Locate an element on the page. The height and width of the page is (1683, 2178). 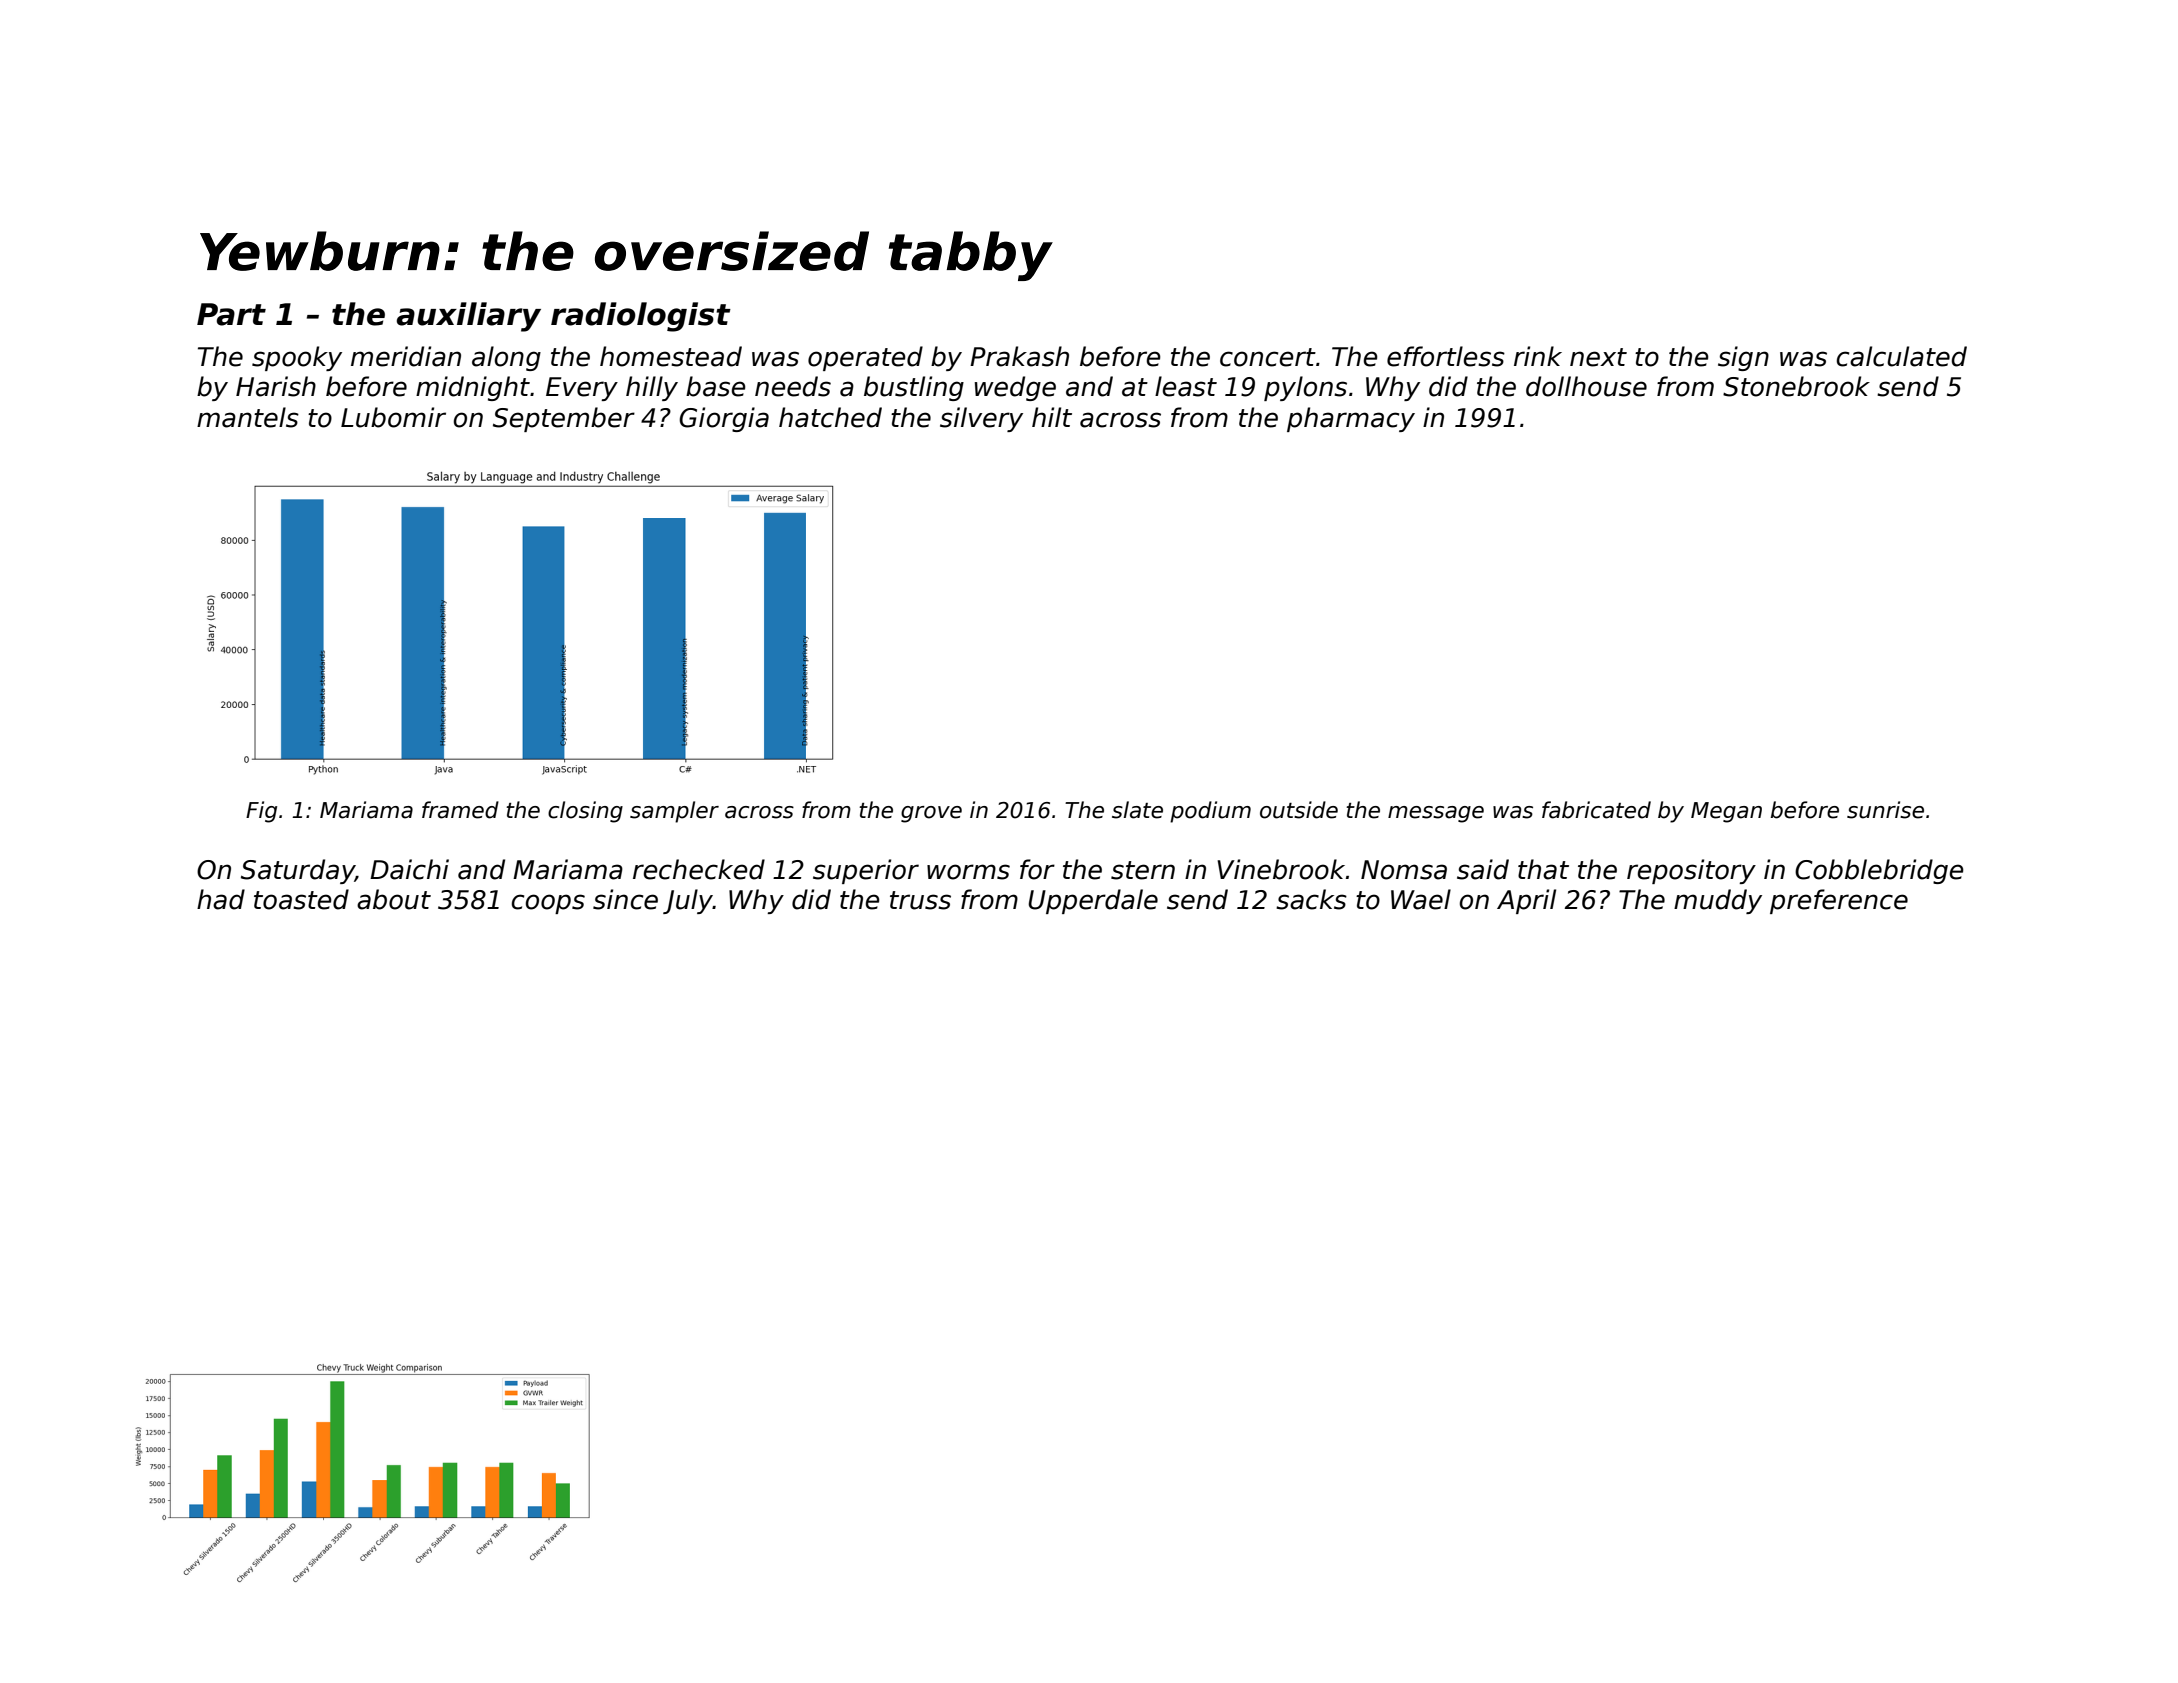
about is located at coordinates (394, 899).
